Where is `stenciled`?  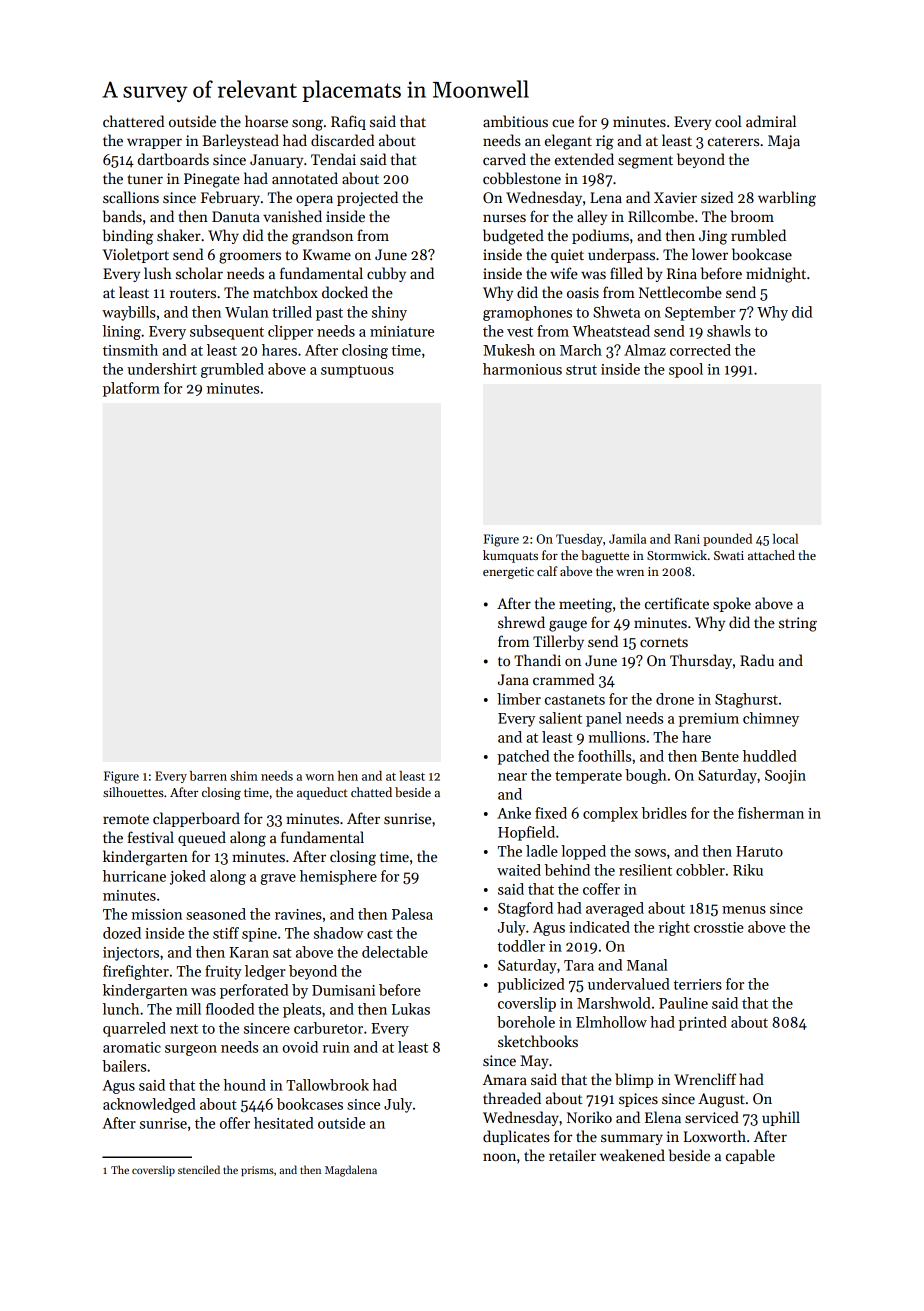 stenciled is located at coordinates (199, 1169).
